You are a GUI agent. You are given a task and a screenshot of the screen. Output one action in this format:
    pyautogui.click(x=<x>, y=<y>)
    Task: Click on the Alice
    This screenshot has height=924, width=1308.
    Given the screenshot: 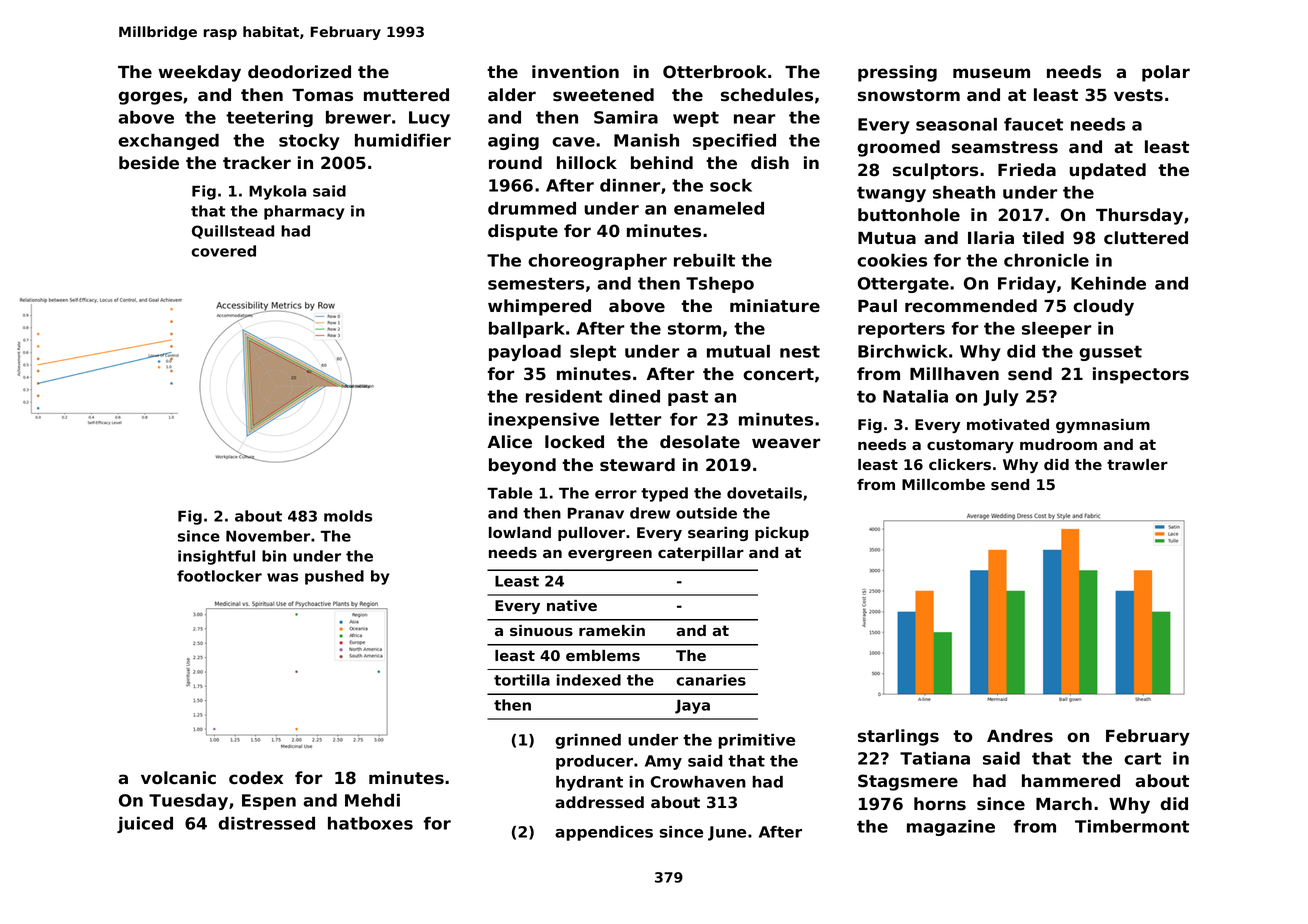 What is the action you would take?
    pyautogui.click(x=510, y=441)
